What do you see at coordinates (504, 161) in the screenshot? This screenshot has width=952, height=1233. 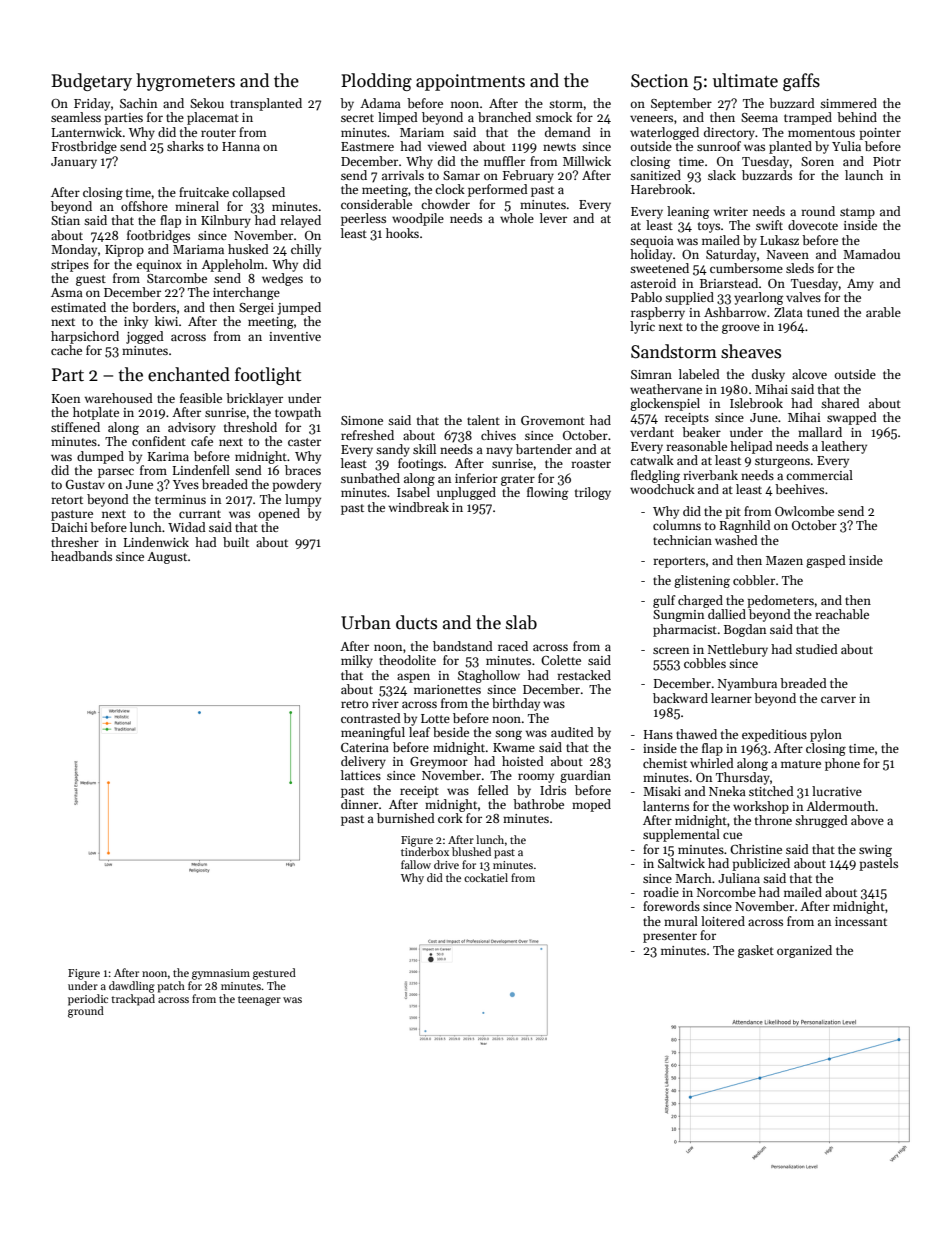 I see `muffler` at bounding box center [504, 161].
